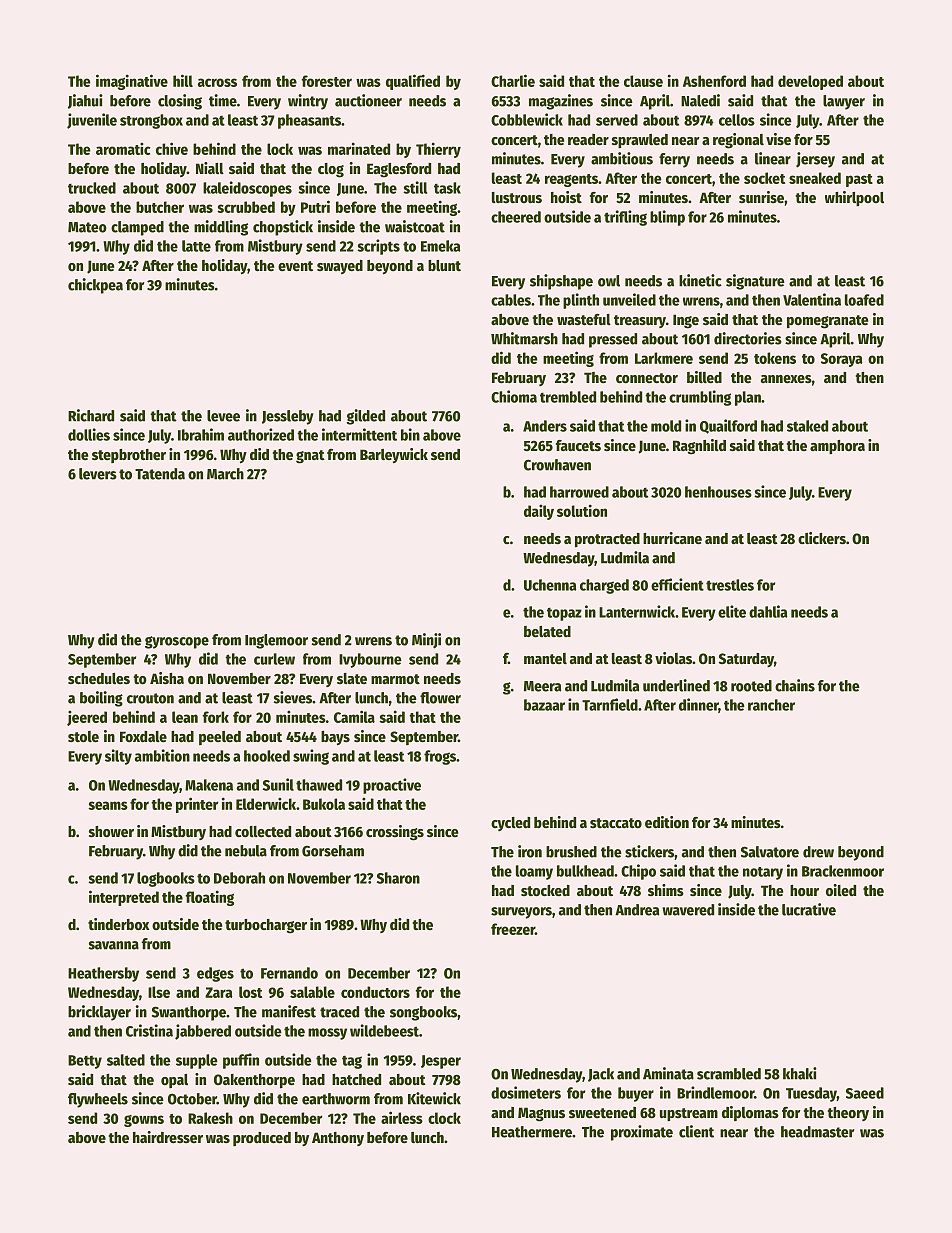  I want to click on Mateo, so click(87, 227).
